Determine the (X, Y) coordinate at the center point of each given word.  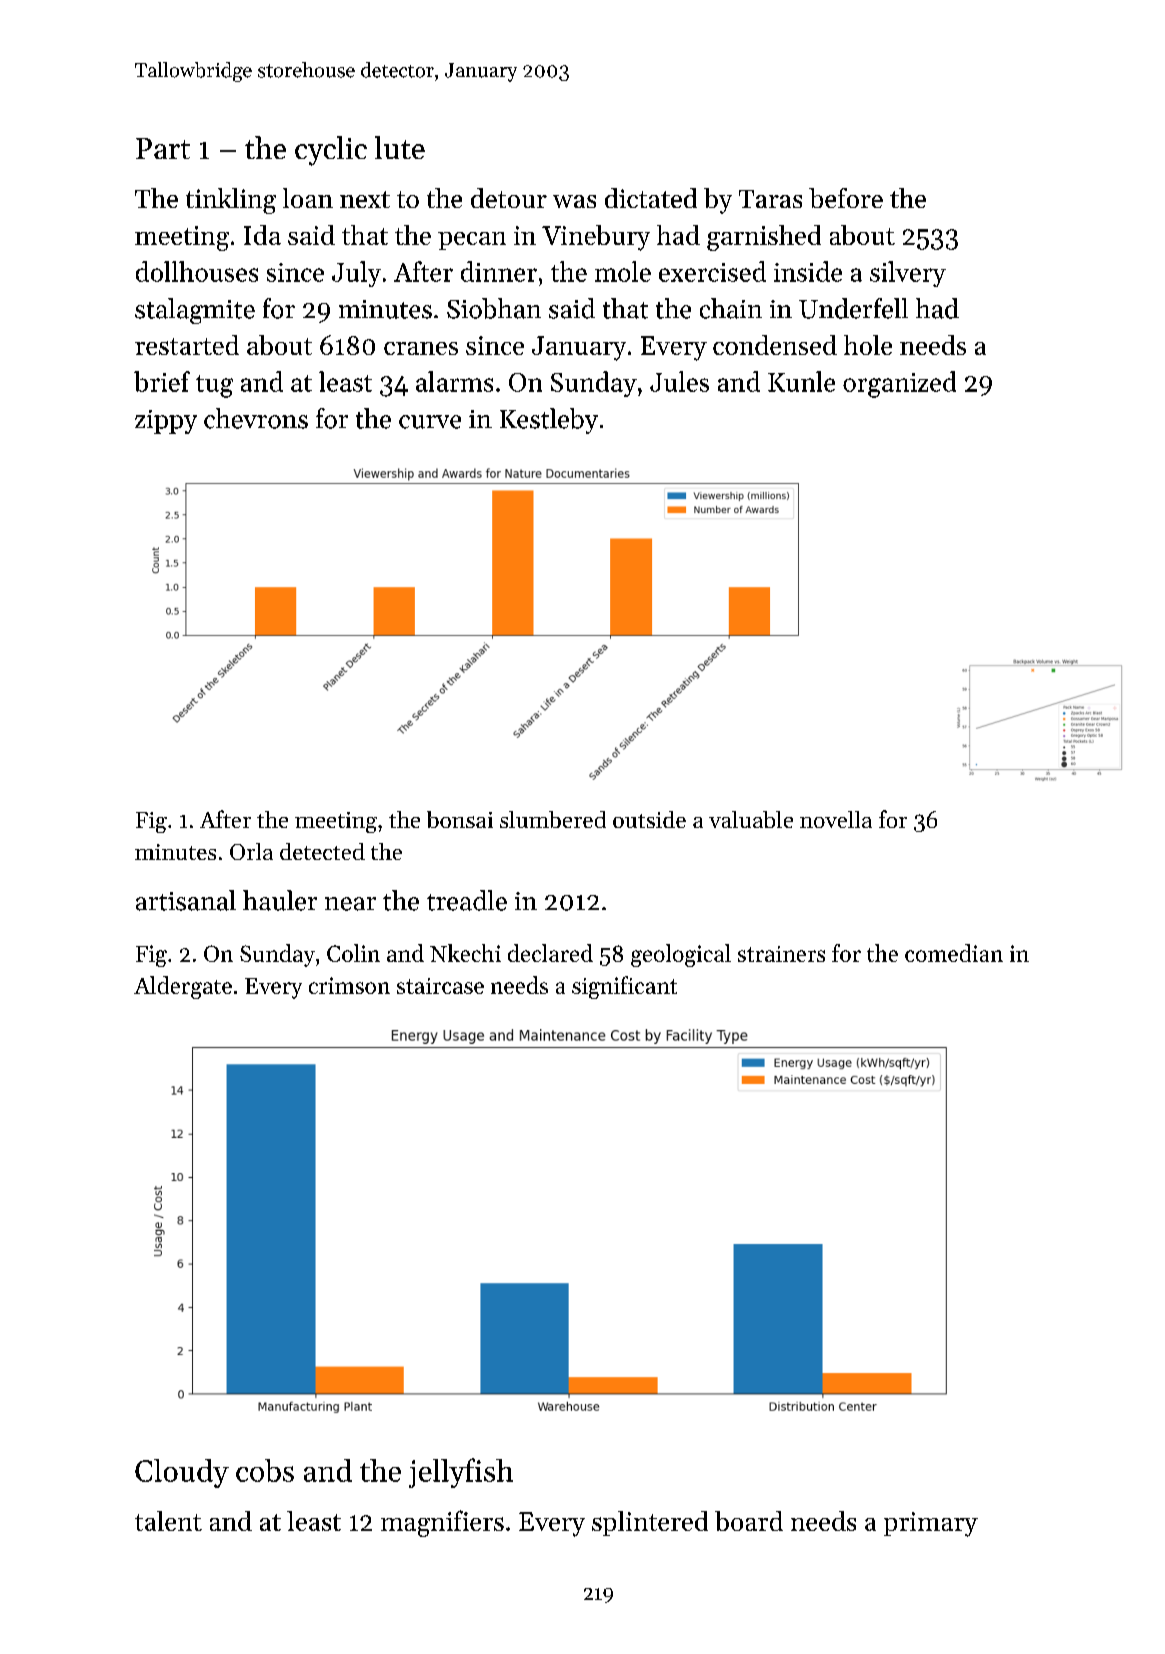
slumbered (553, 819)
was (574, 201)
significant (624, 987)
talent (168, 1521)
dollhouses (197, 271)
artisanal (186, 900)
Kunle (801, 381)
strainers (781, 954)
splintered (650, 1523)
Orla (251, 851)
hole (868, 345)
